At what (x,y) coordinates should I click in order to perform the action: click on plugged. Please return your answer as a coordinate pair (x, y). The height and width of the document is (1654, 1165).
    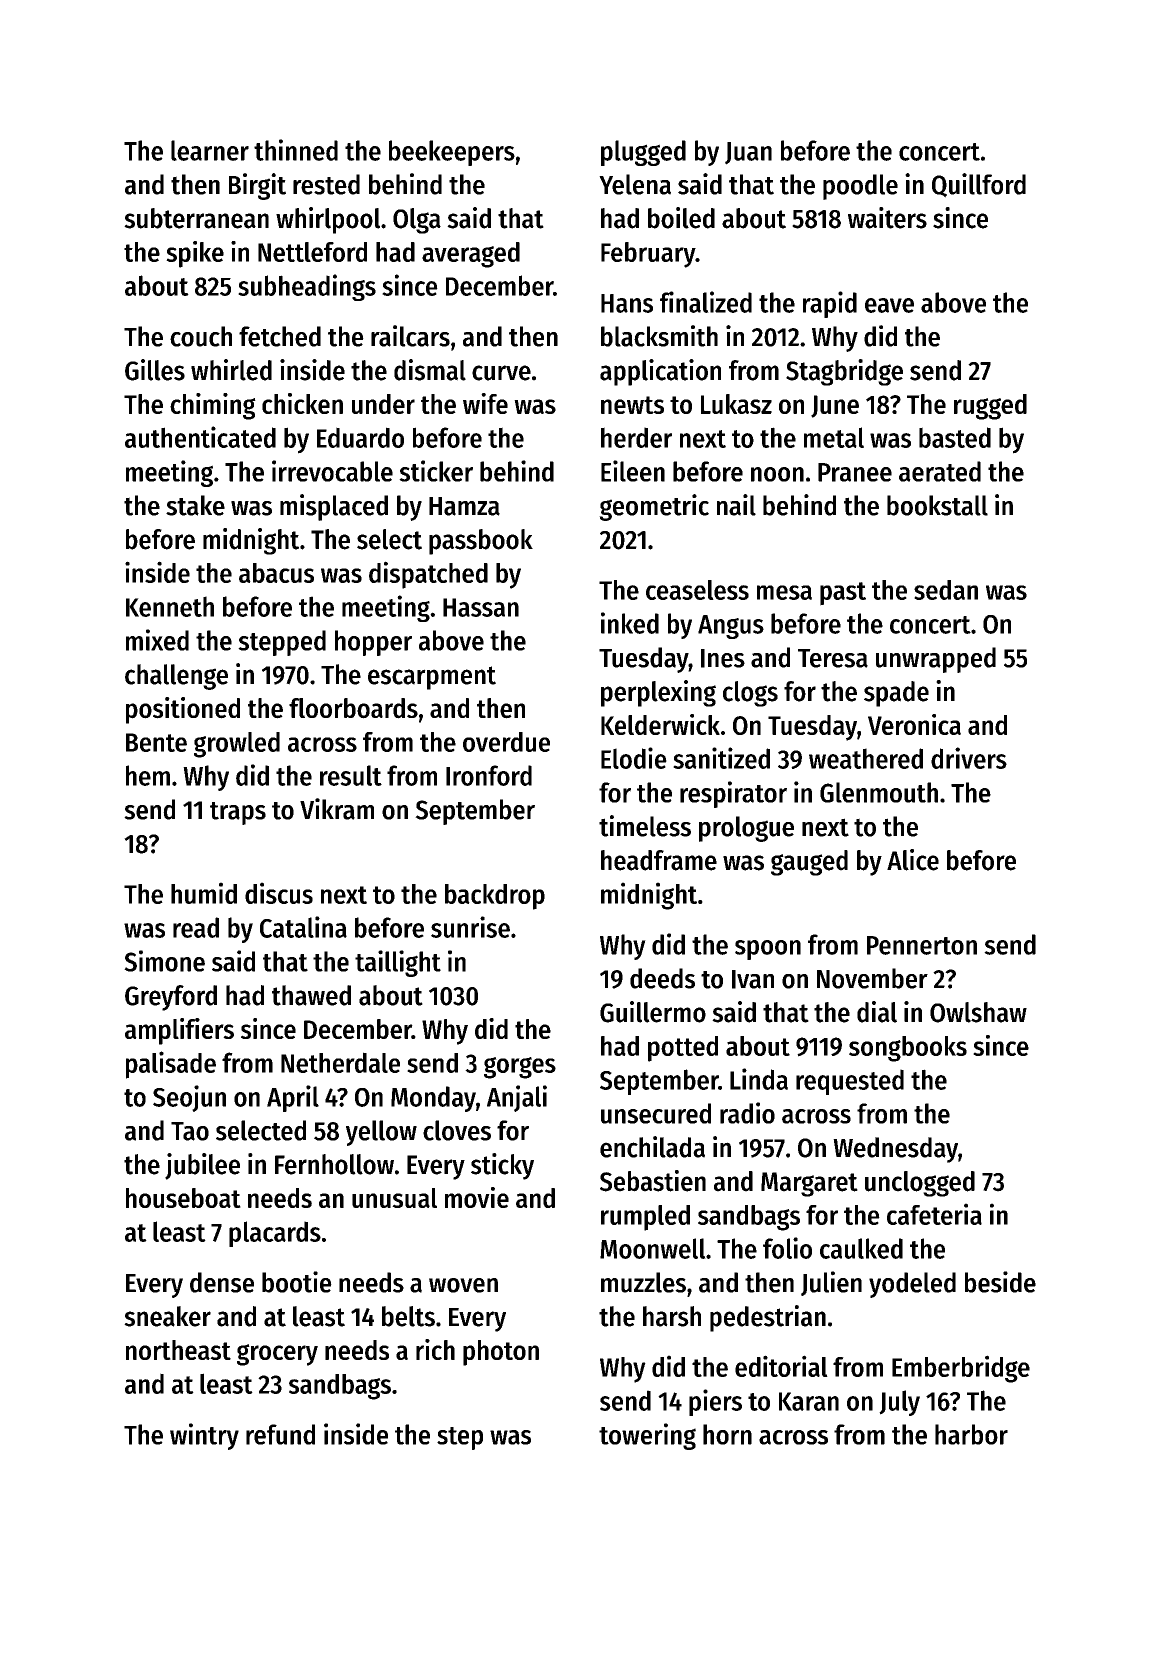
    Looking at the image, I should click on (643, 153).
